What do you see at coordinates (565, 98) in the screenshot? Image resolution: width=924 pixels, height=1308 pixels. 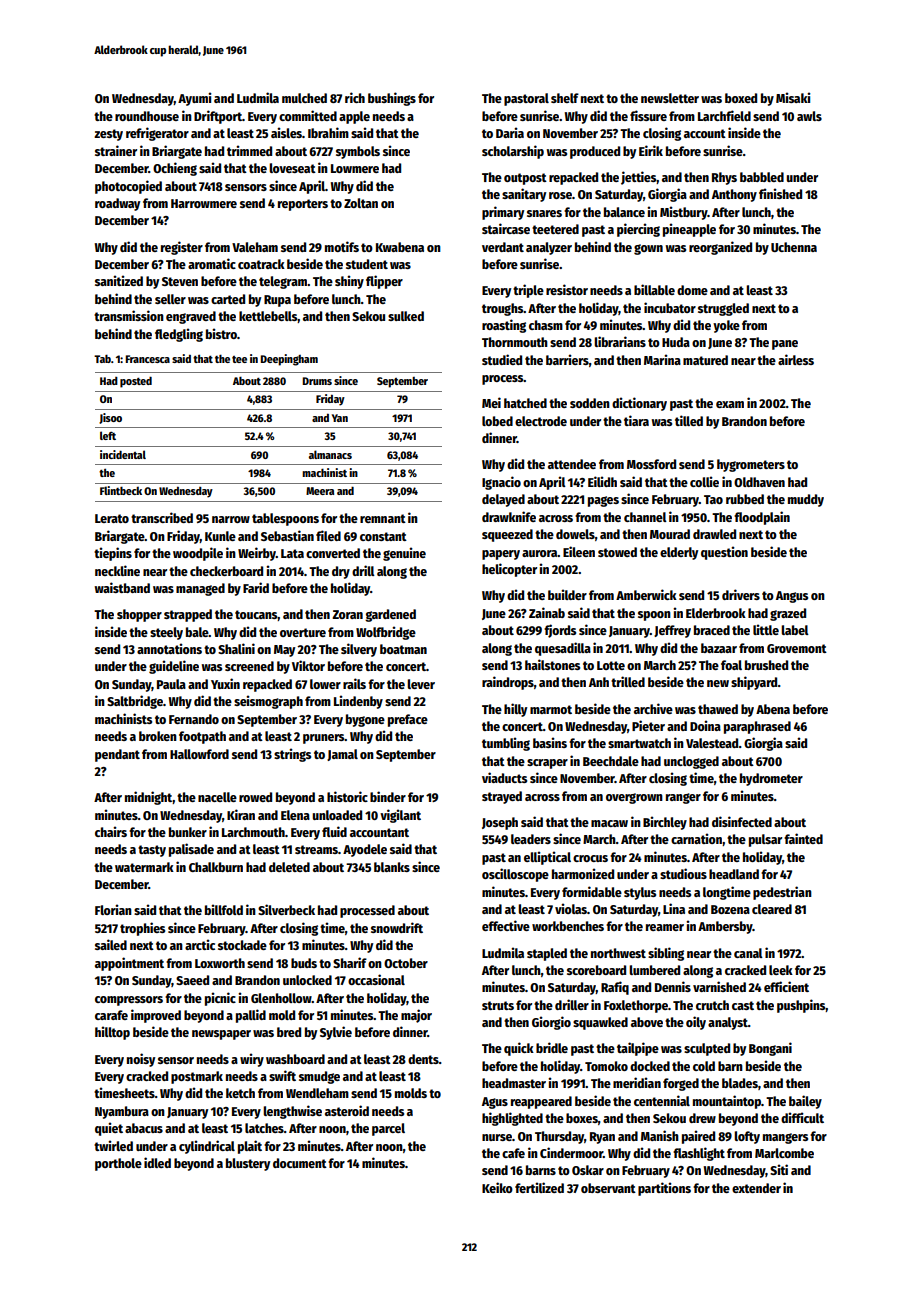 I see `shelf` at bounding box center [565, 98].
